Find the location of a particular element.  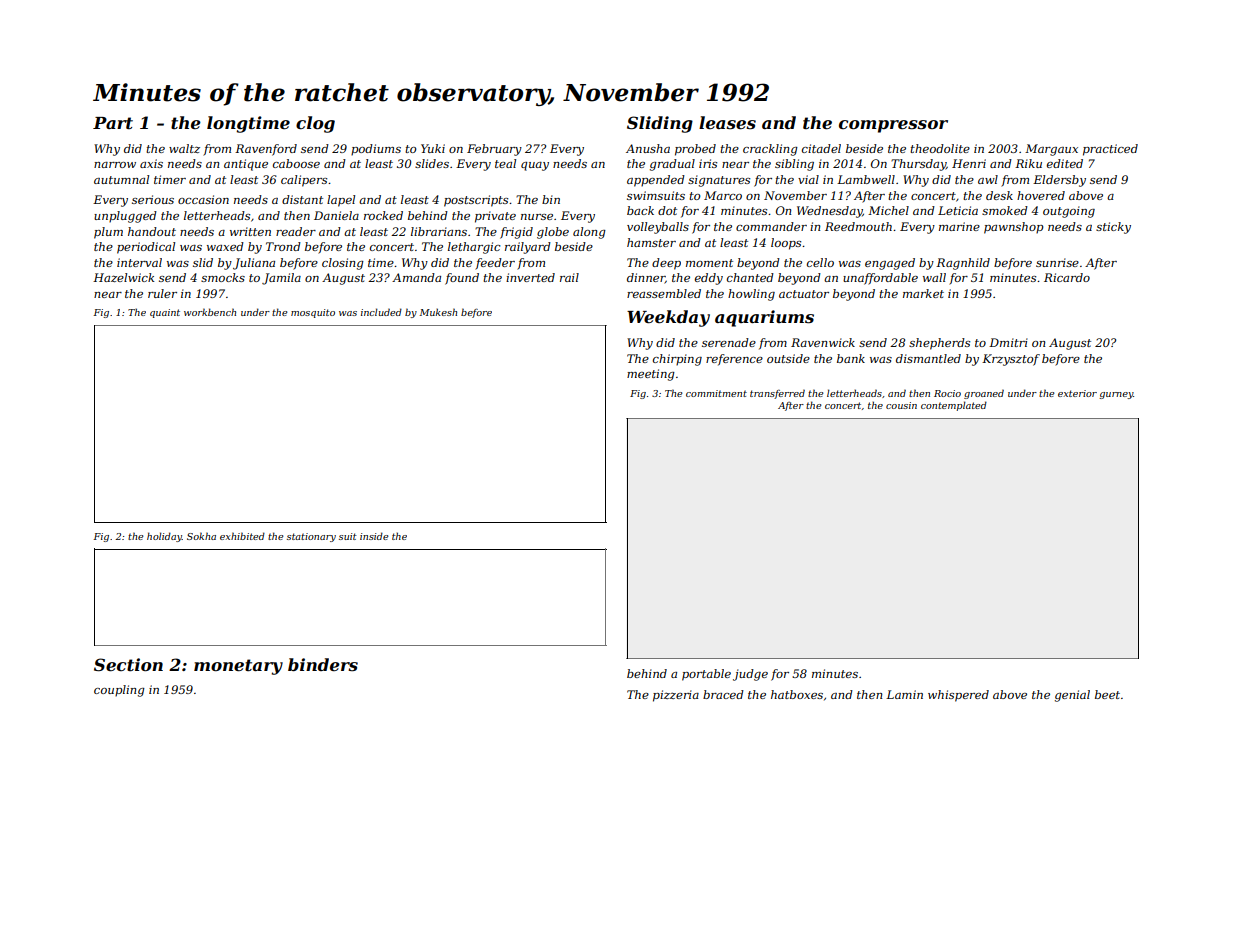

binders is located at coordinates (323, 664).
